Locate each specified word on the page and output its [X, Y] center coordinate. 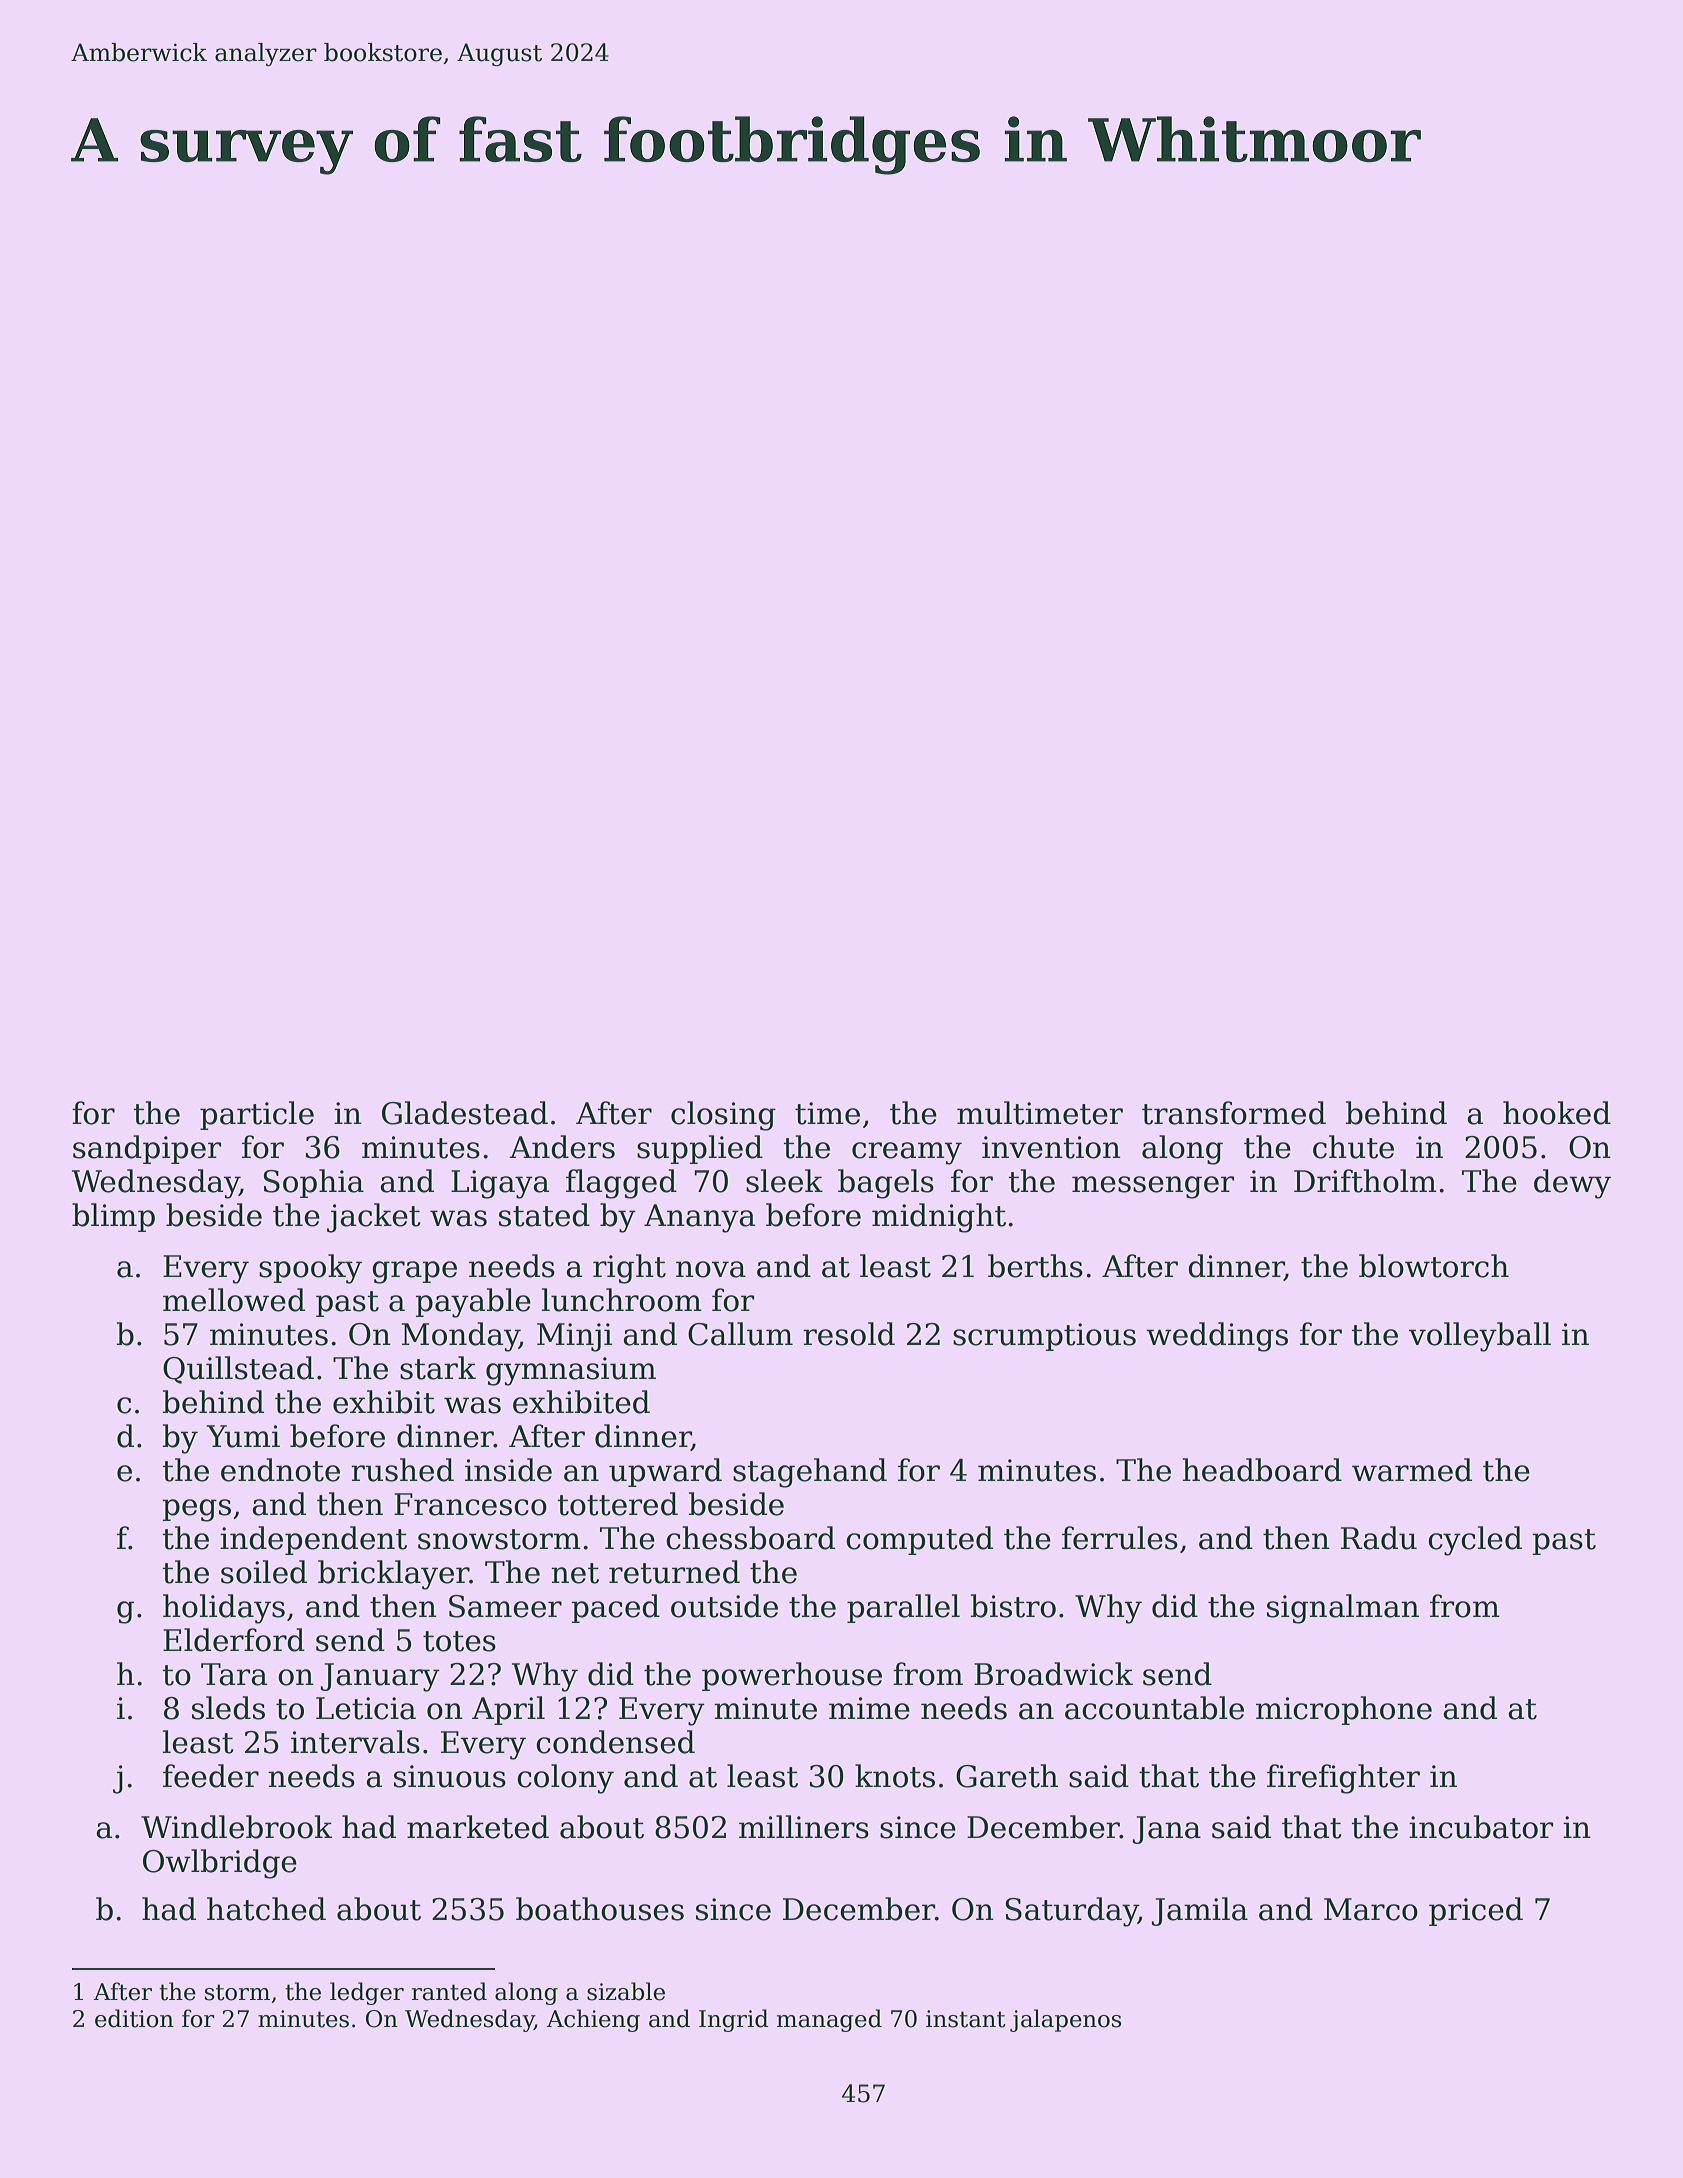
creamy [907, 1153]
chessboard [750, 1538]
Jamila [1199, 1911]
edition [134, 2018]
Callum [740, 1334]
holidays [224, 1609]
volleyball [1480, 1337]
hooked [1557, 1113]
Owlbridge [220, 1864]
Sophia [313, 1183]
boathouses [600, 1909]
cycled [1475, 1541]
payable [473, 1303]
